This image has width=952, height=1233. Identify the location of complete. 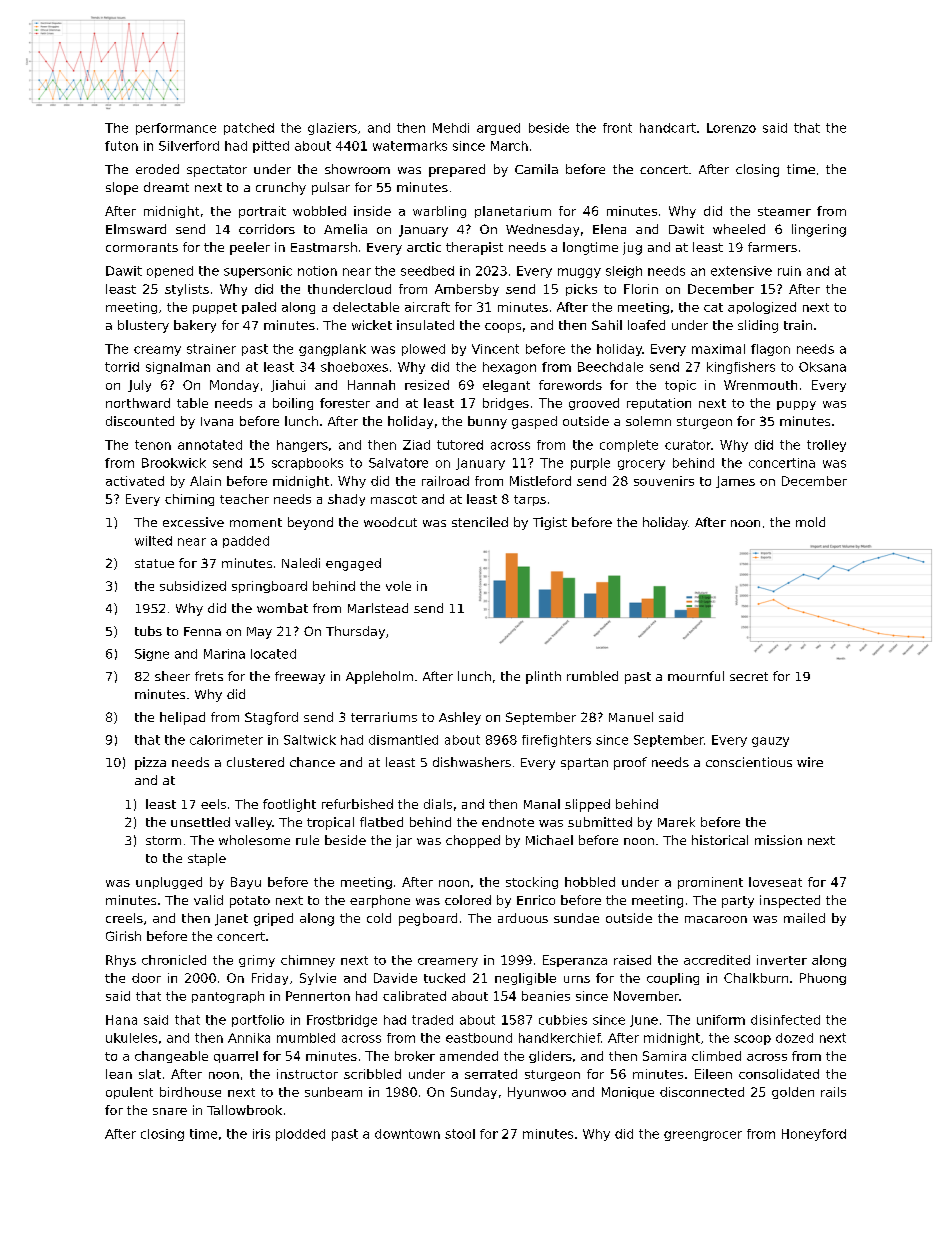
(629, 446).
